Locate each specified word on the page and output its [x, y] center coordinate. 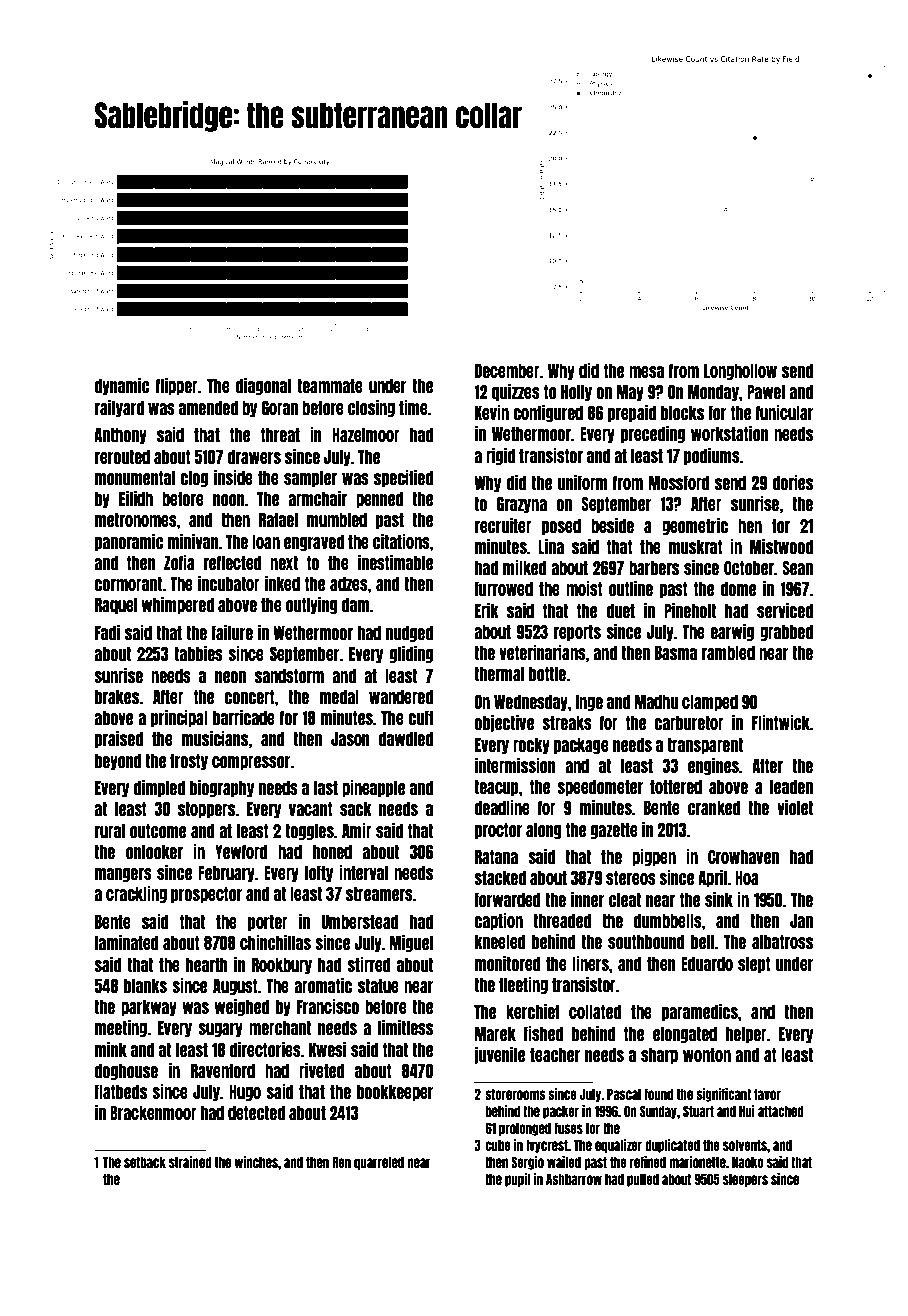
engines [713, 766]
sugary [220, 1030]
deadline [502, 807]
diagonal [263, 386]
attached [781, 1111]
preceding [653, 434]
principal [179, 718]
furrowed [503, 589]
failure [232, 632]
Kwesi [327, 1049]
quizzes [516, 392]
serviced [785, 610]
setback [145, 1162]
